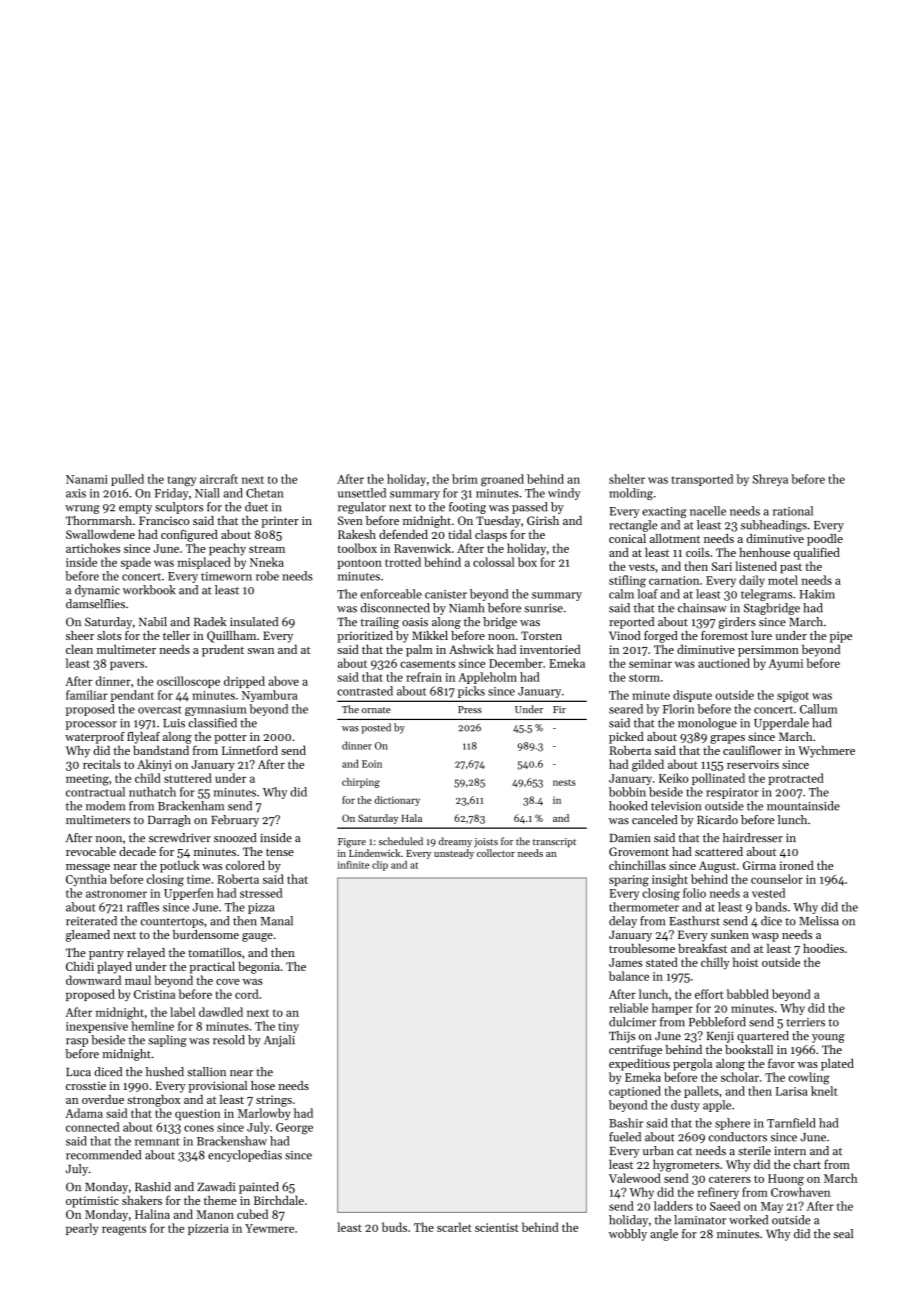 The height and width of the screenshot is (1308, 924). I want to click on Nanami, so click(87, 479).
